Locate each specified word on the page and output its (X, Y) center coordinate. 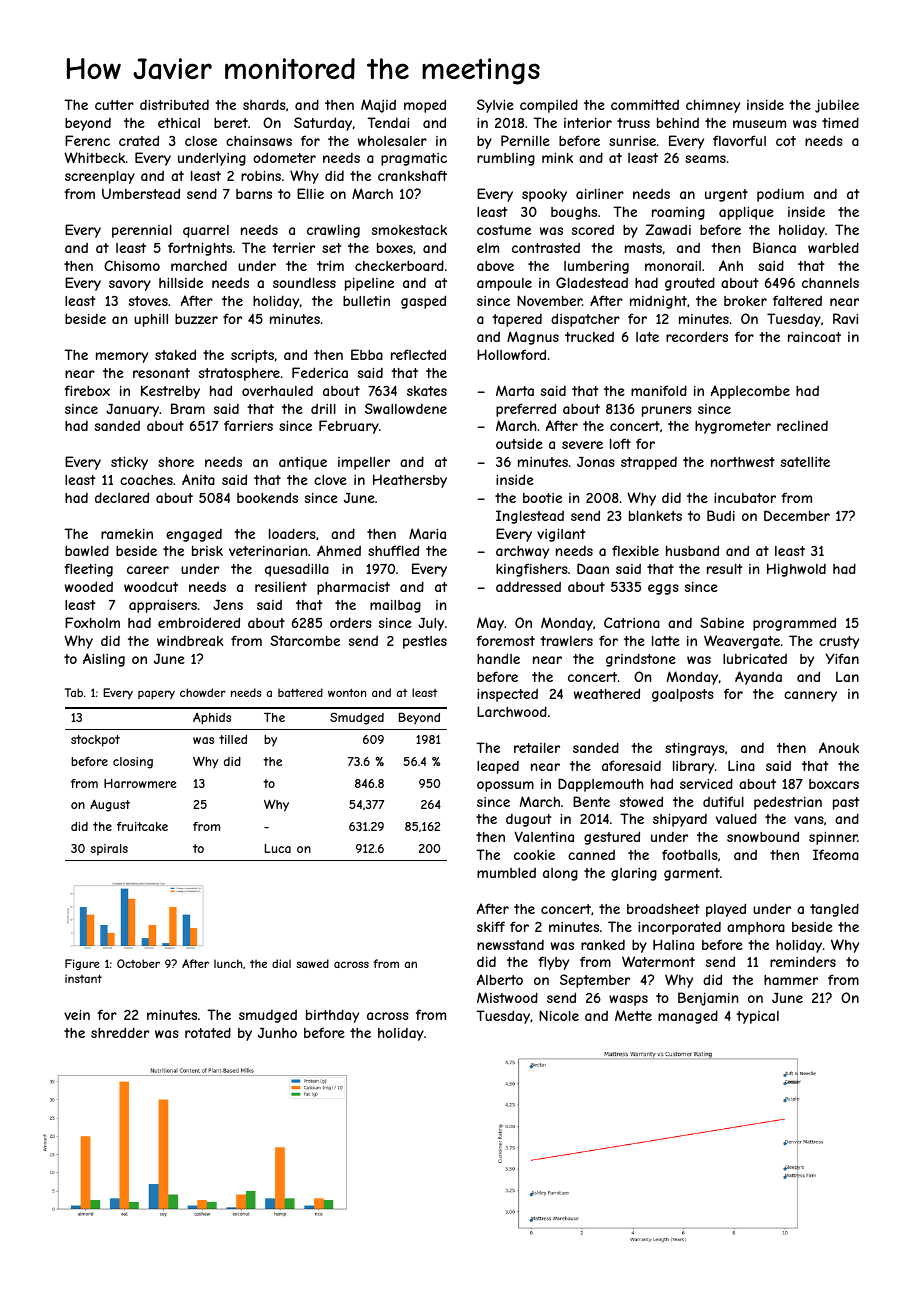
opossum (505, 786)
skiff (491, 926)
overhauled (277, 391)
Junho (277, 1032)
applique (746, 213)
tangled (834, 910)
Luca (278, 848)
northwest (743, 462)
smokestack (409, 230)
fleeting (88, 570)
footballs (690, 854)
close (201, 141)
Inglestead (530, 517)
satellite (805, 462)
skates (427, 391)
